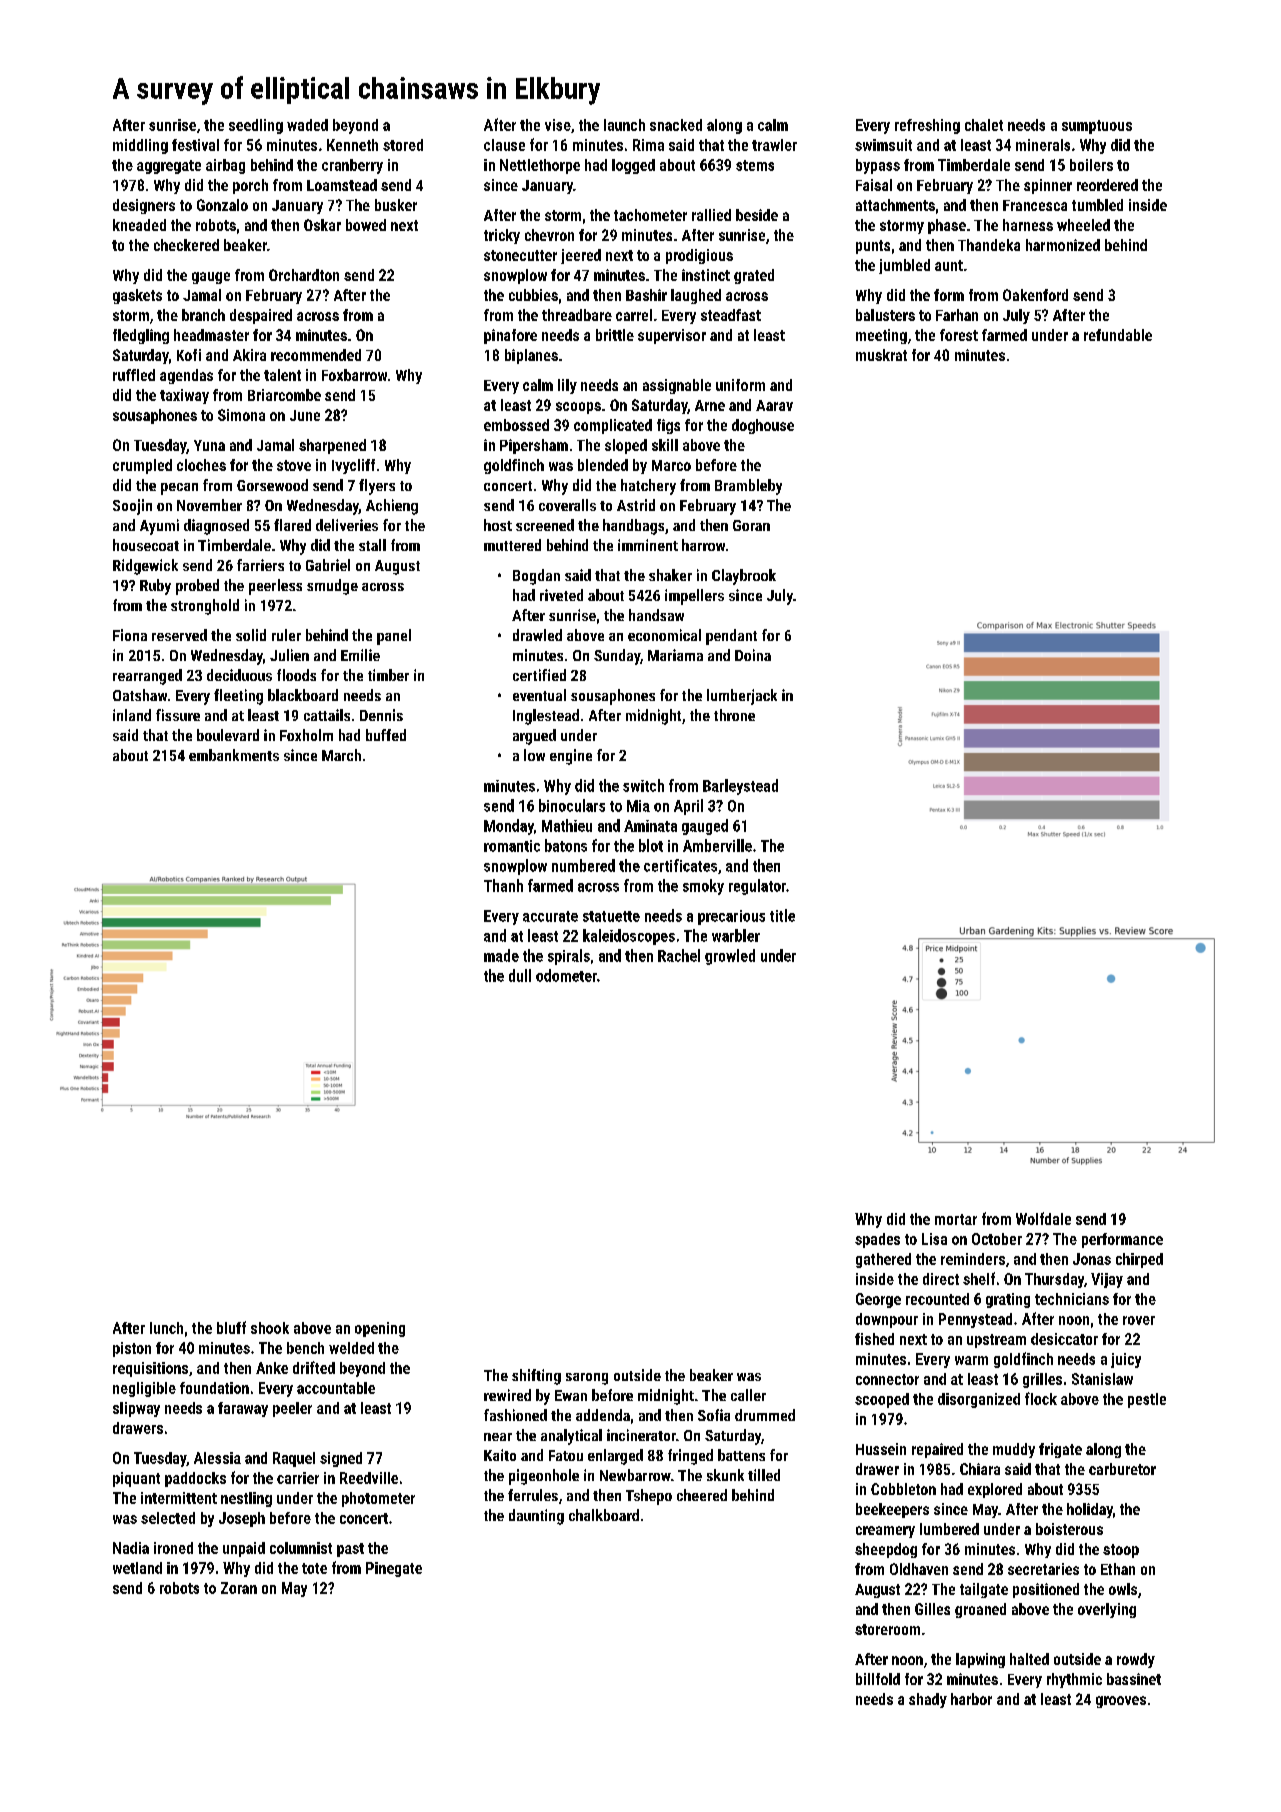  Describe the element at coordinates (587, 1379) in the screenshot. I see `sarong` at that location.
